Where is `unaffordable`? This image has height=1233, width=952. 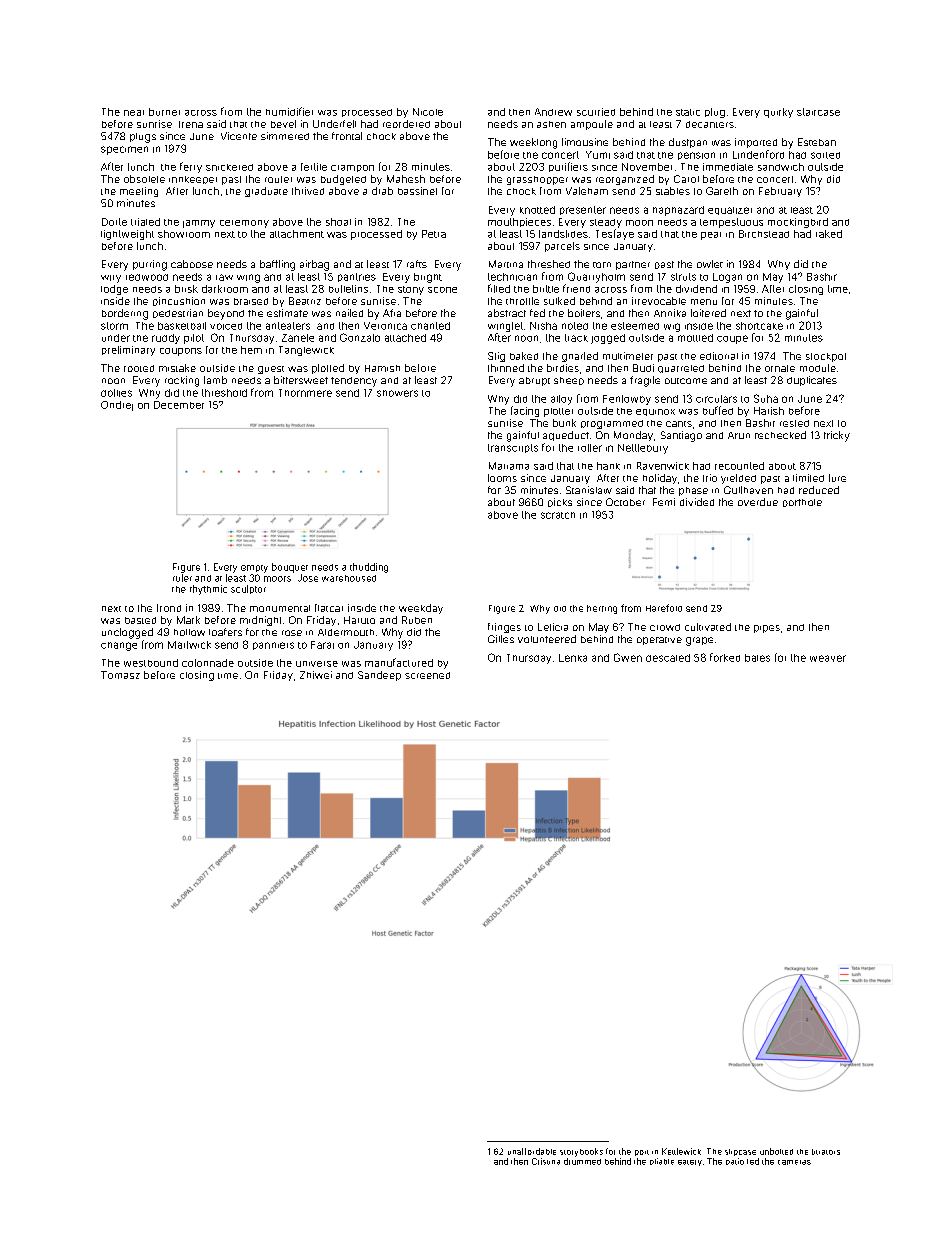 unaffordable is located at coordinates (532, 1151).
